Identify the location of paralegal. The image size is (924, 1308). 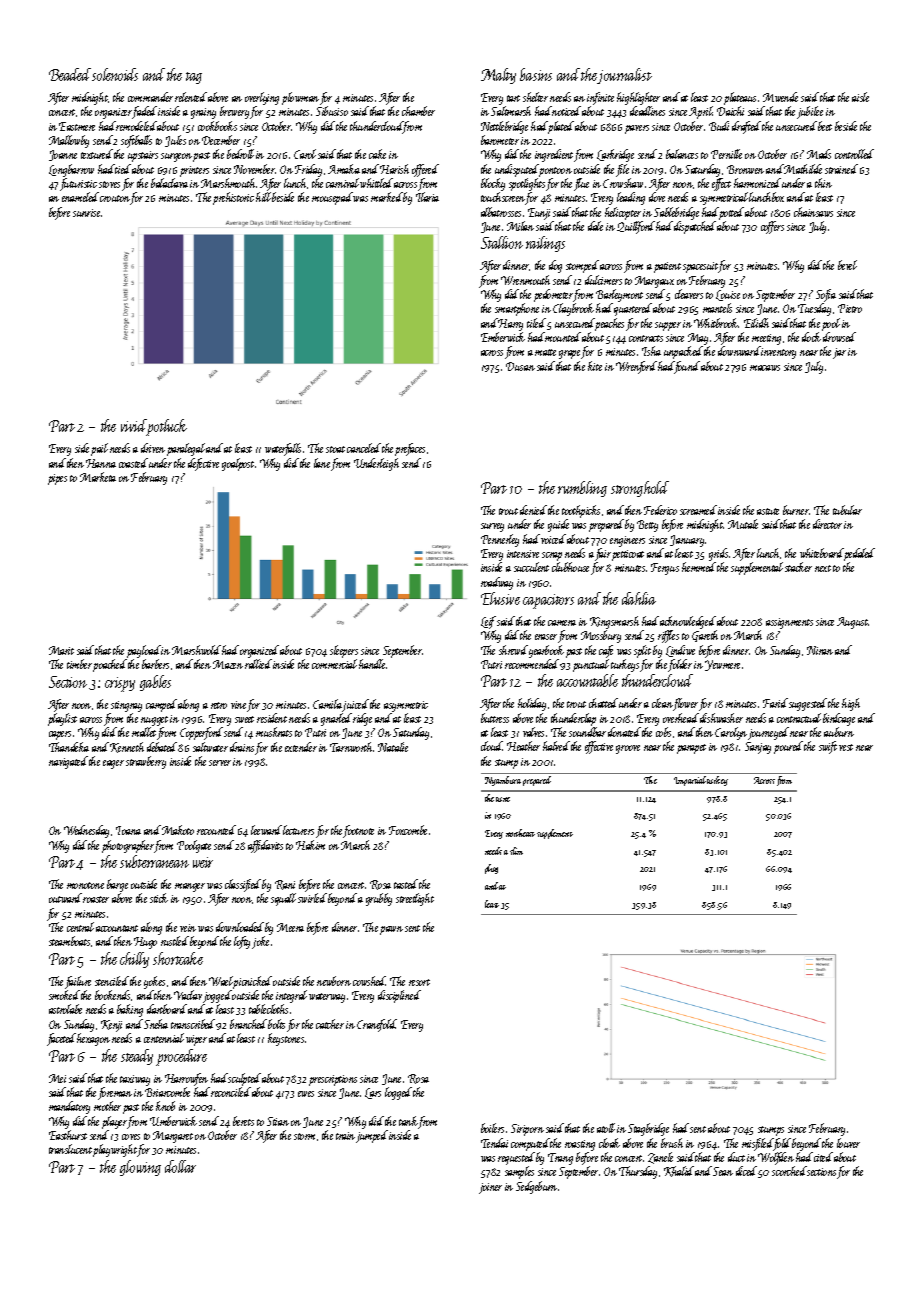
(186, 449).
